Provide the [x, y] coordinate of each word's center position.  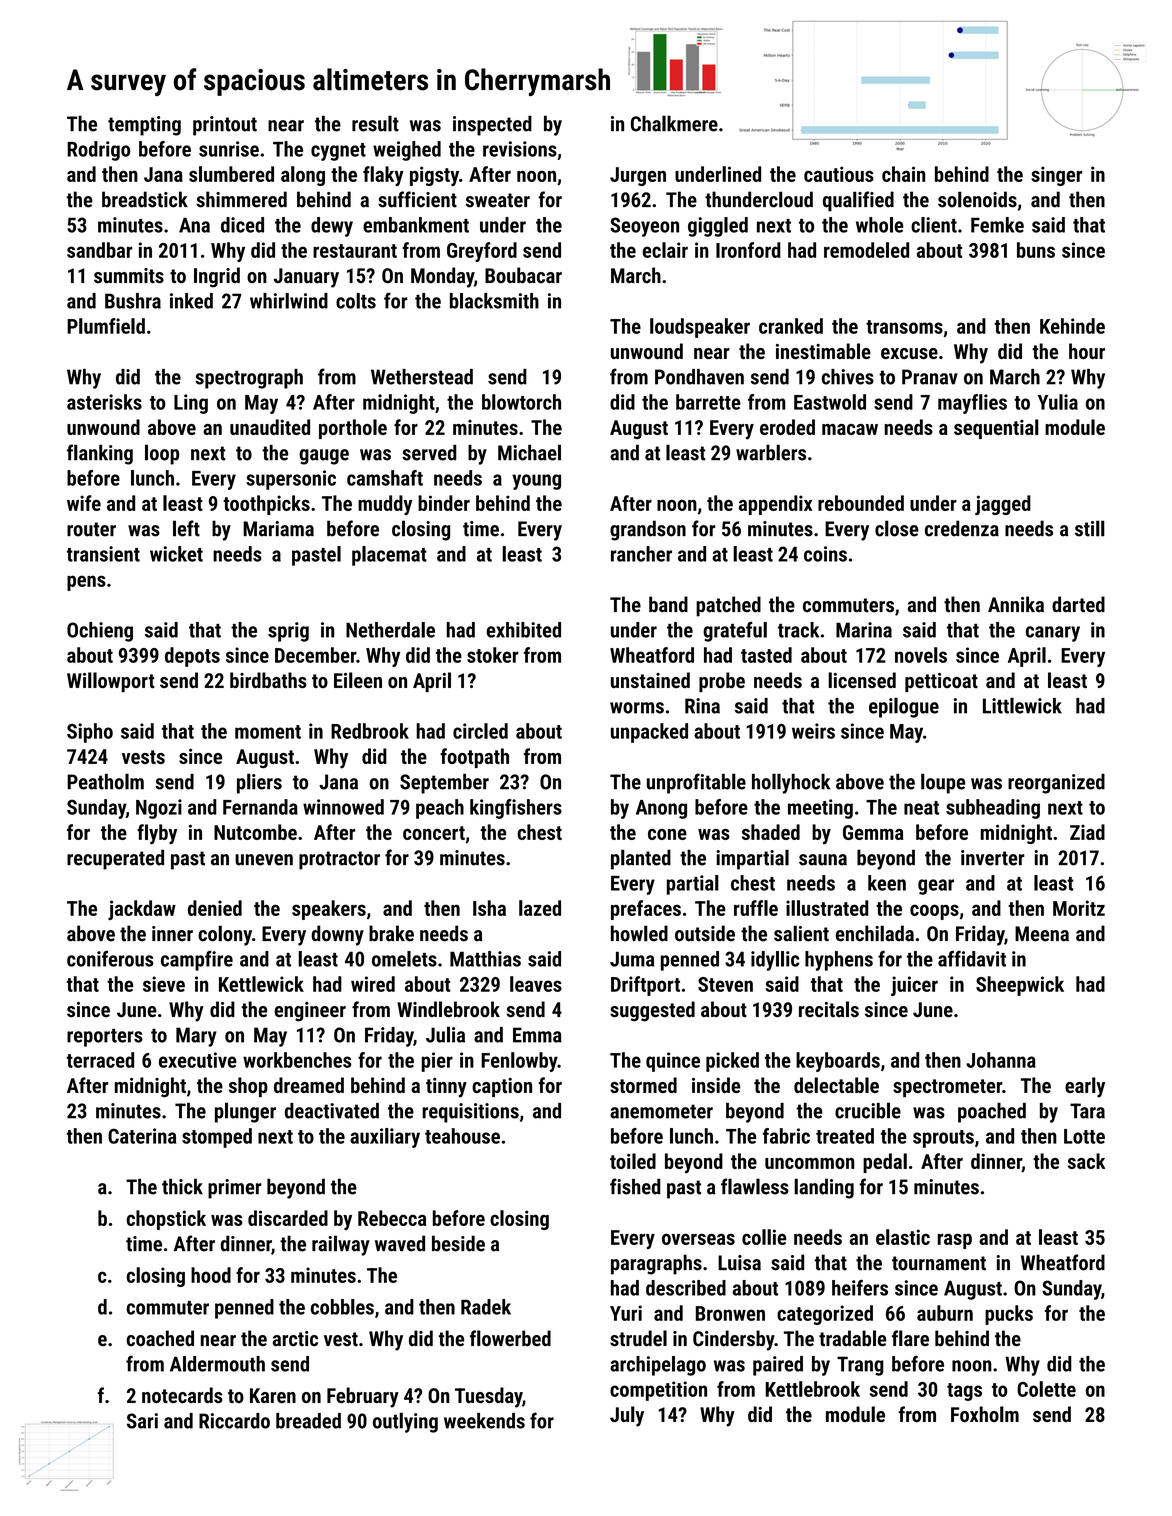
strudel [638, 1338]
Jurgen [638, 176]
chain [903, 174]
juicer [914, 986]
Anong [661, 809]
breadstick [145, 199]
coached [160, 1338]
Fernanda [260, 807]
